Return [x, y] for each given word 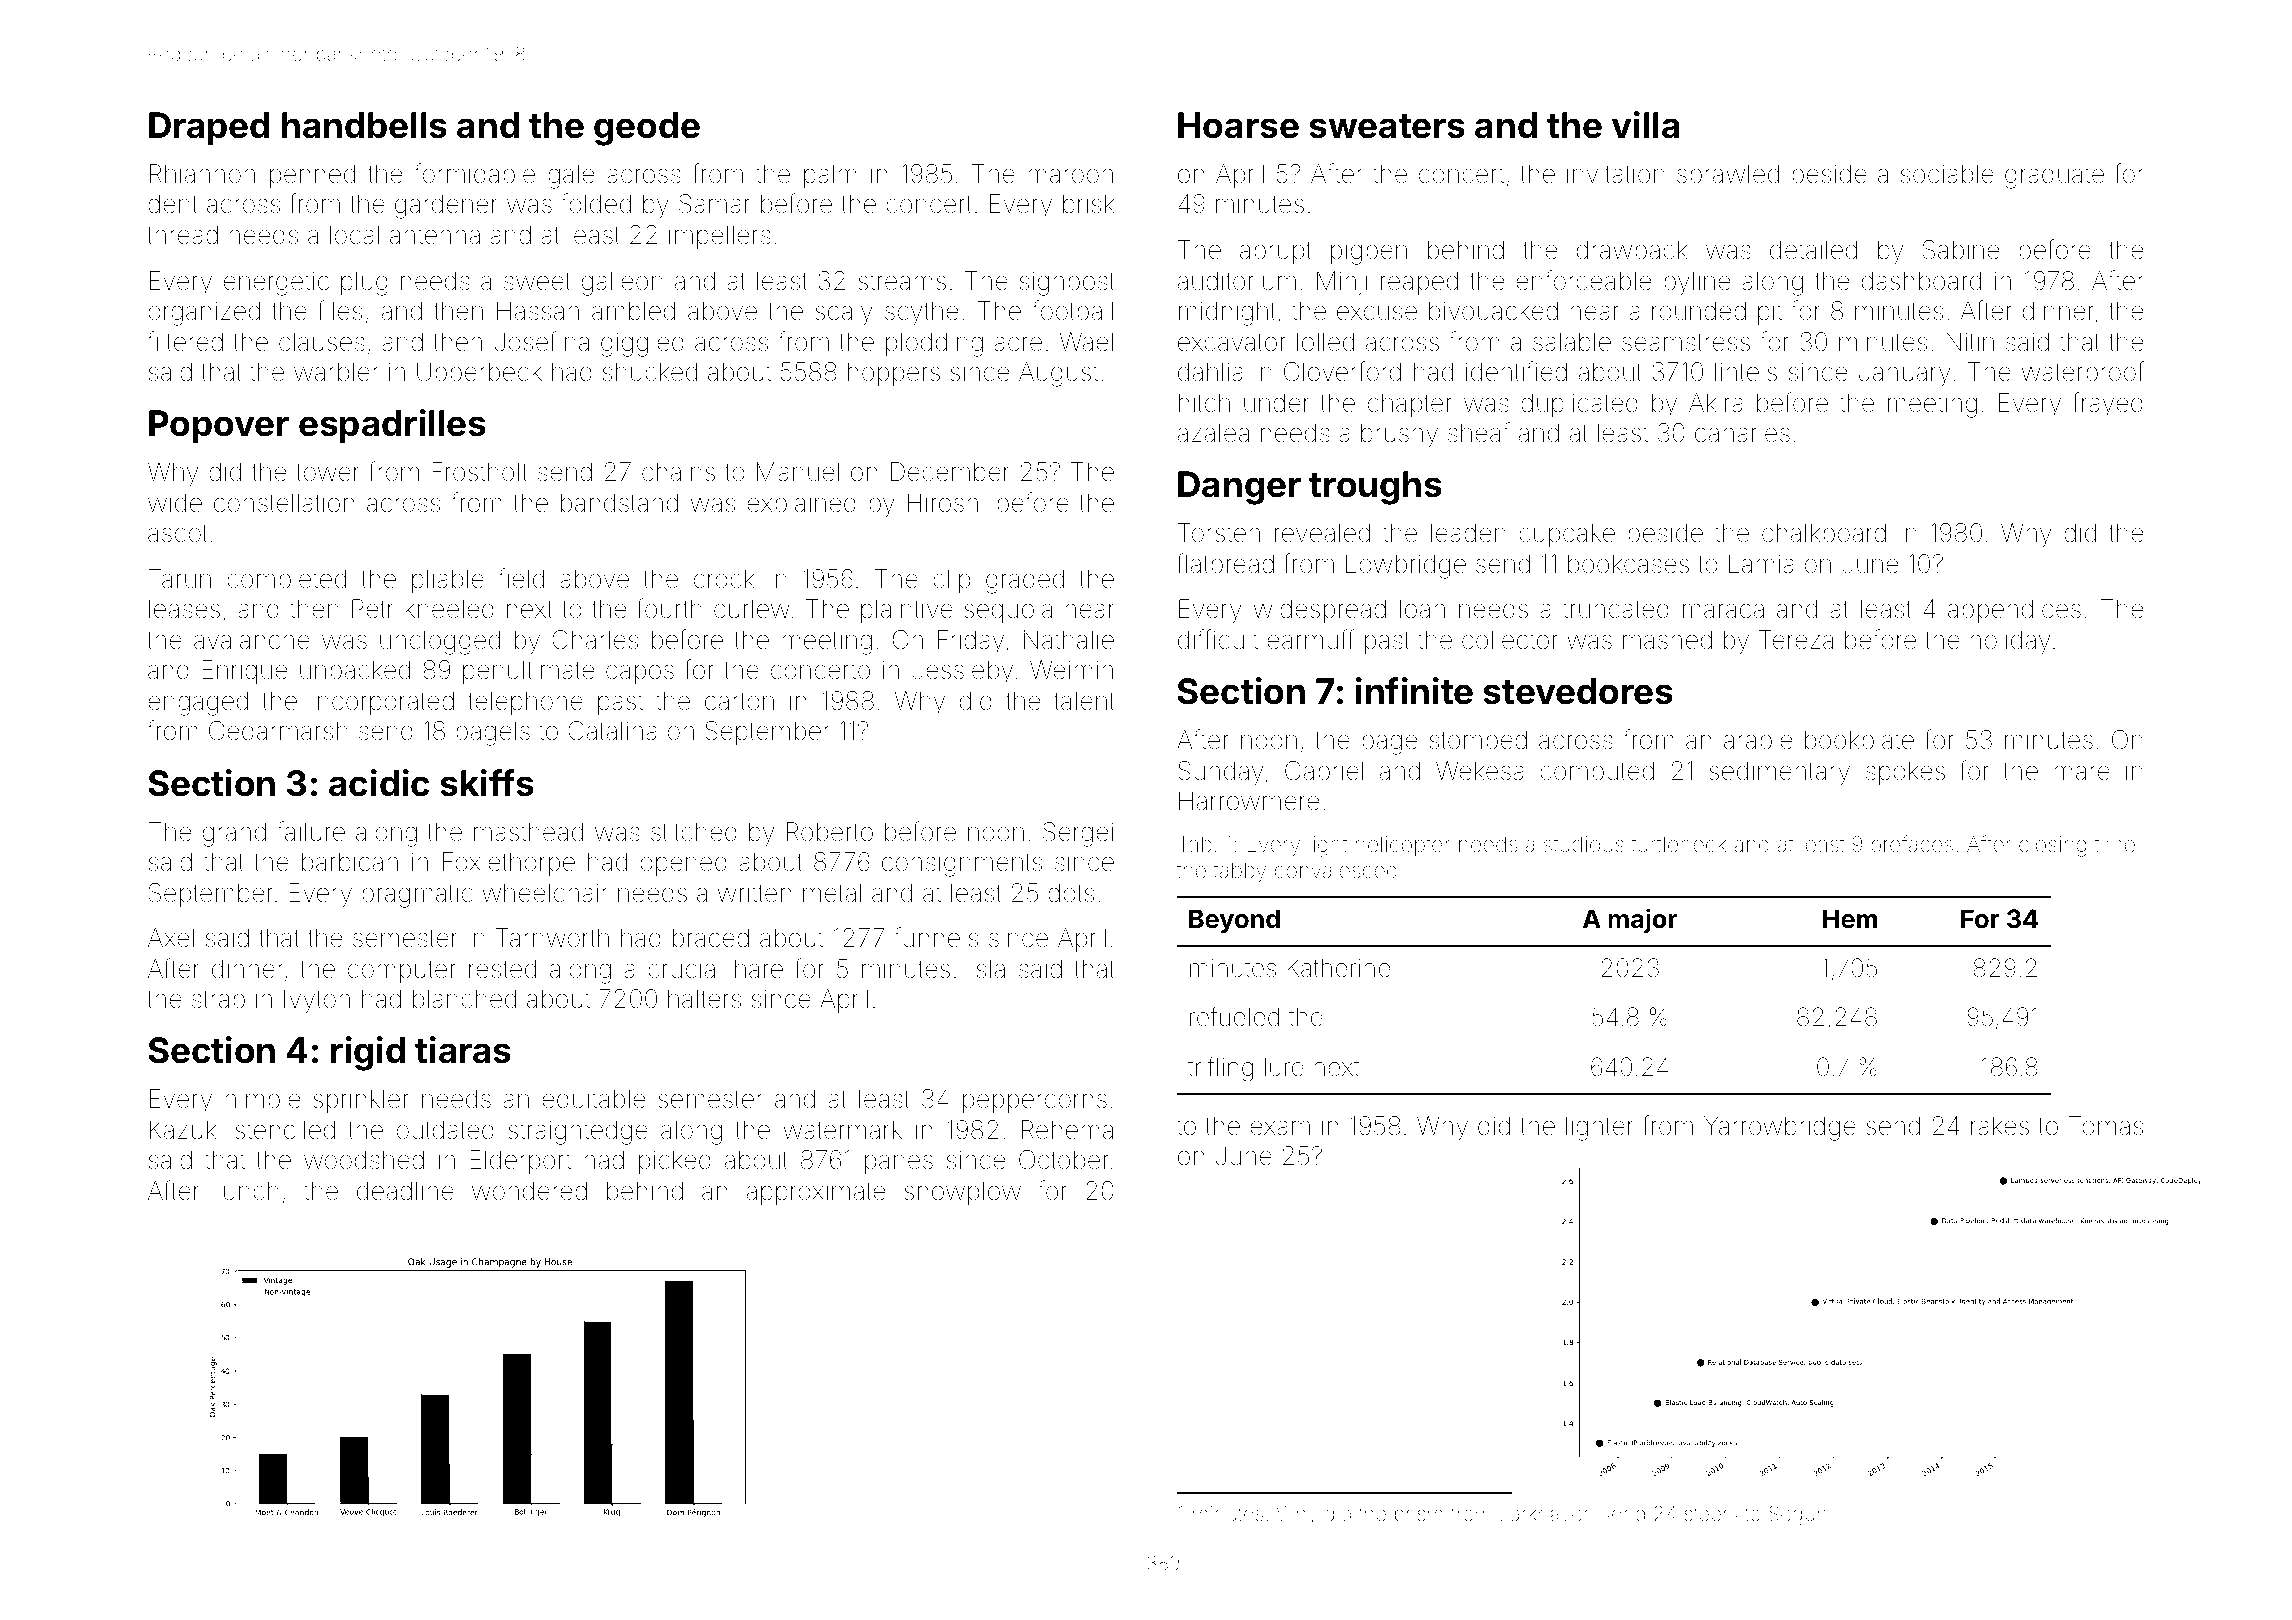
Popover [219, 426]
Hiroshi [946, 503]
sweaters [1387, 126]
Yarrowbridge [1780, 1128]
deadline [405, 1191]
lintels [1746, 372]
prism [1418, 1515]
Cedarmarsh [278, 731]
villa [1645, 125]
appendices [2014, 611]
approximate [816, 1193]
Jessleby [962, 672]
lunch [248, 1190]
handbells [364, 125]
